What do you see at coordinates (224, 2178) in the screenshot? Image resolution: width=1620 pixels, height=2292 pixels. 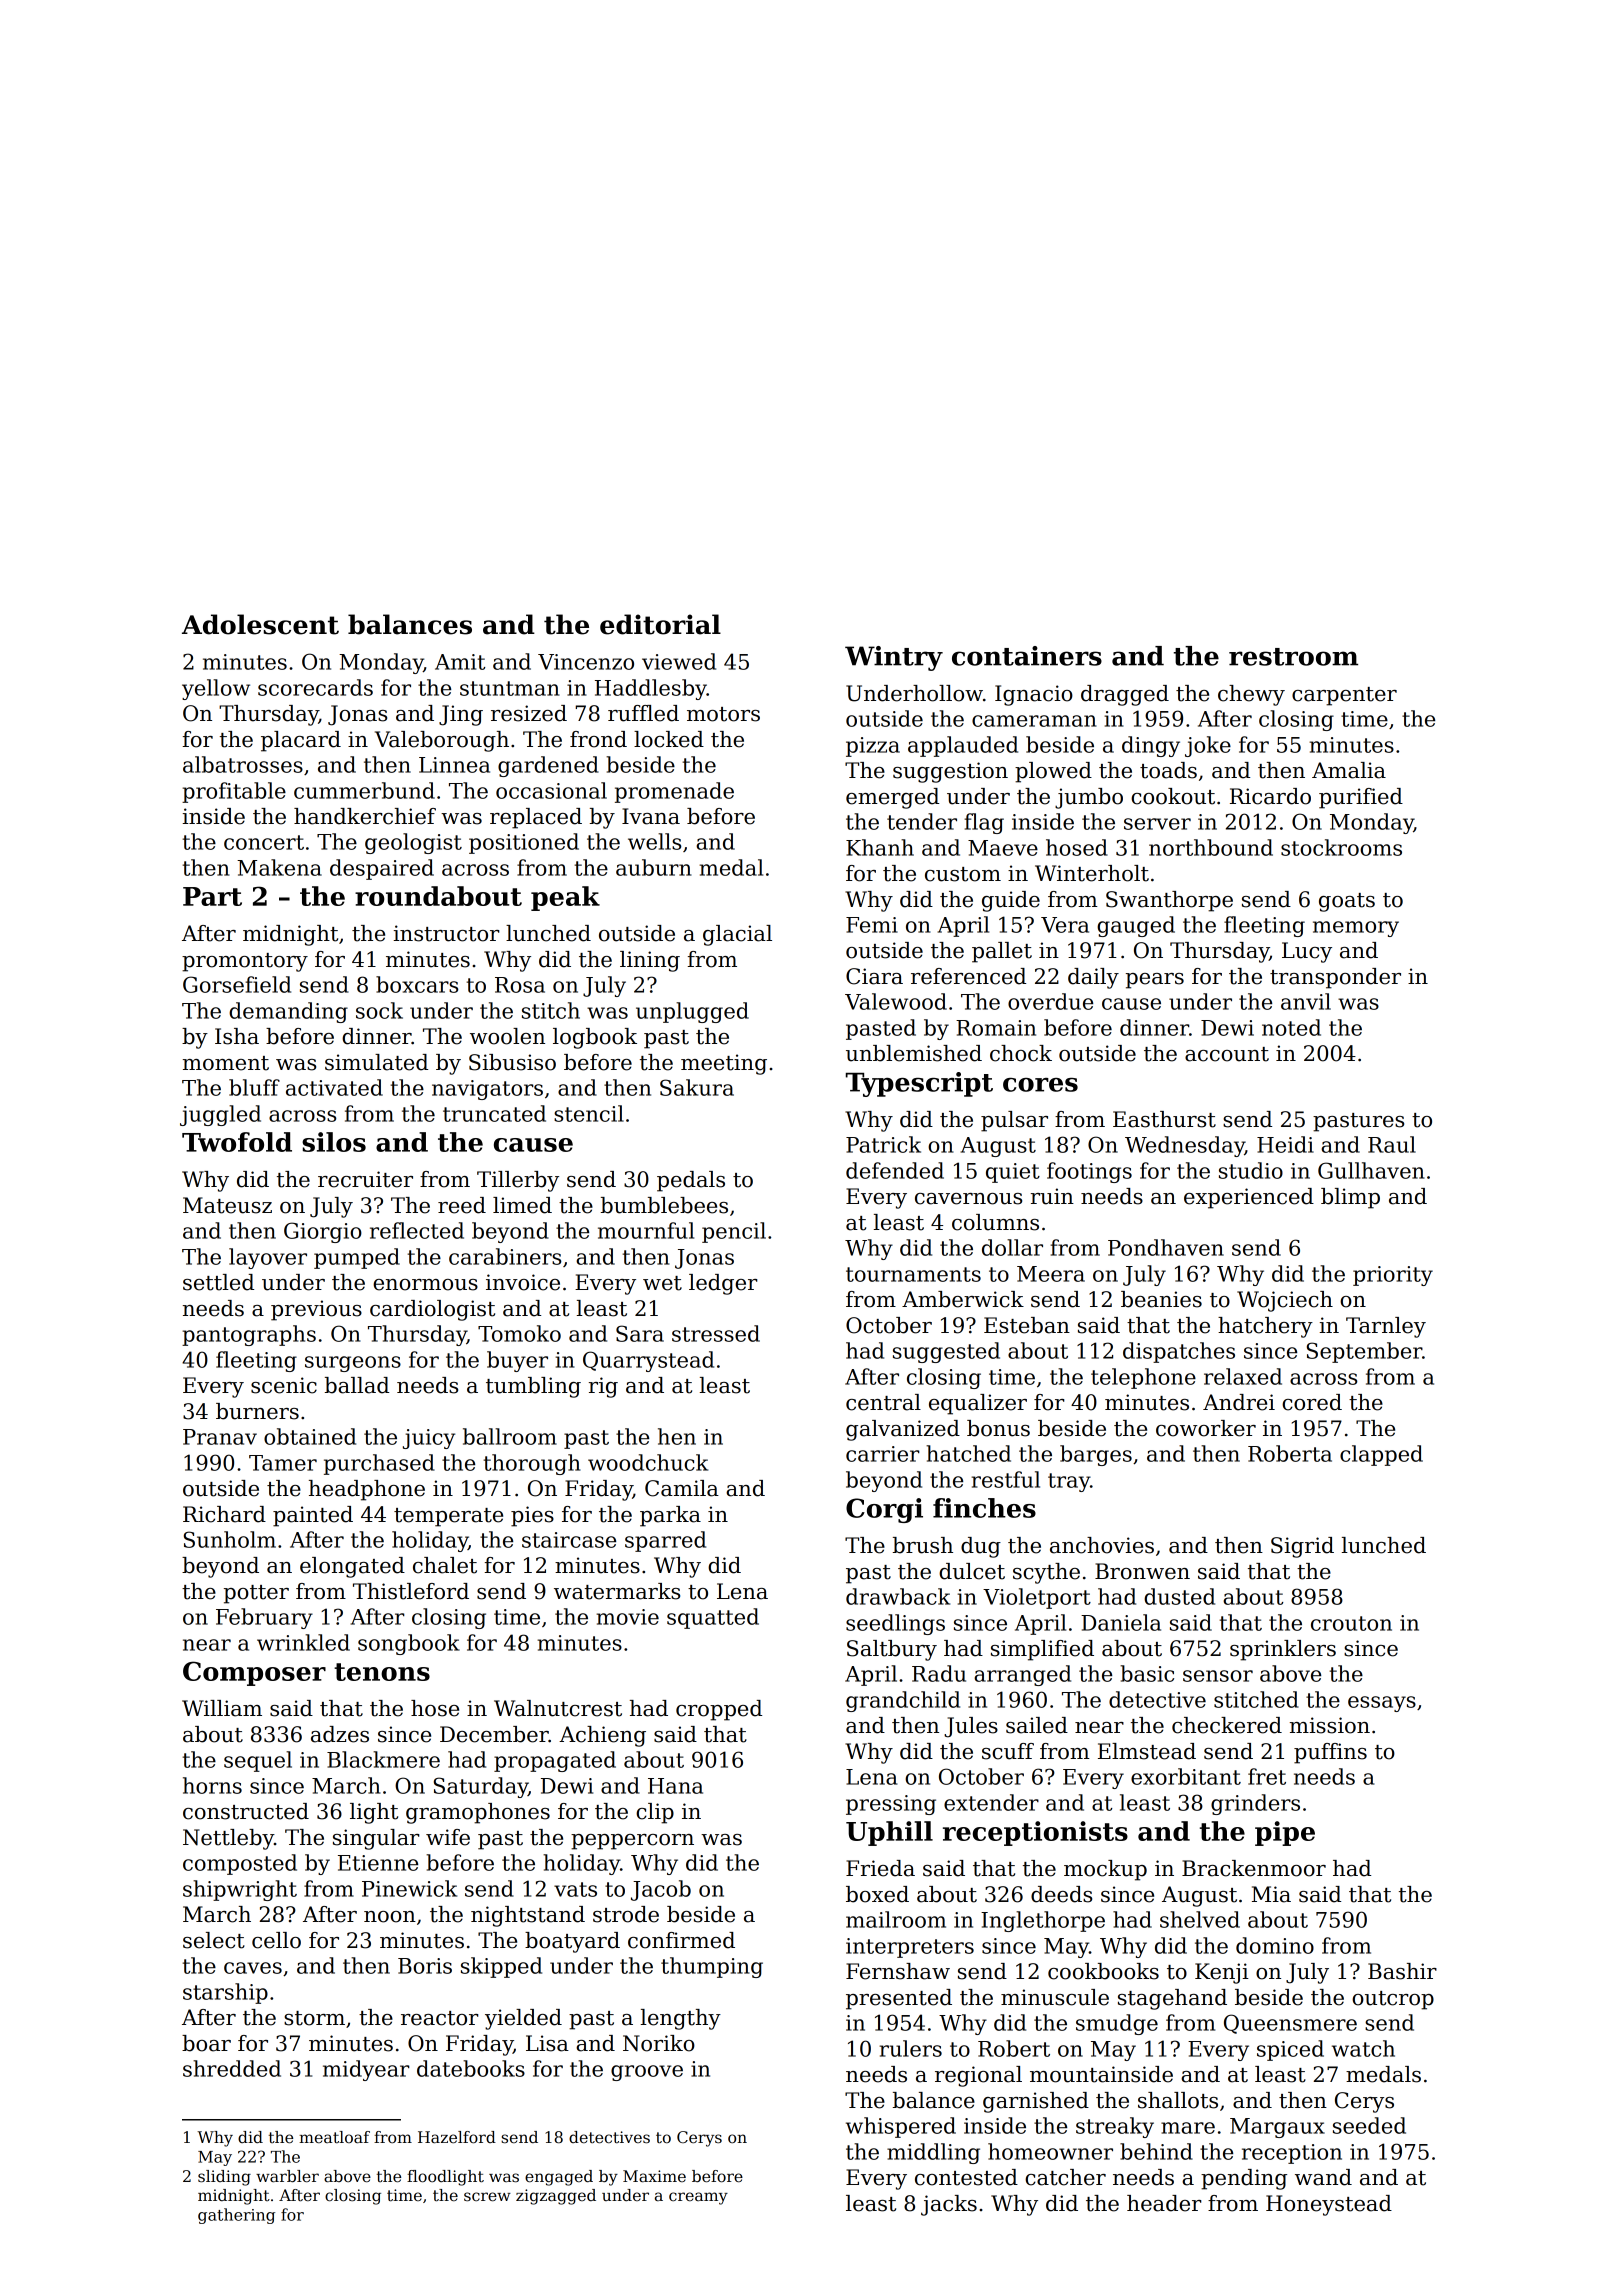 I see `sliding` at bounding box center [224, 2178].
